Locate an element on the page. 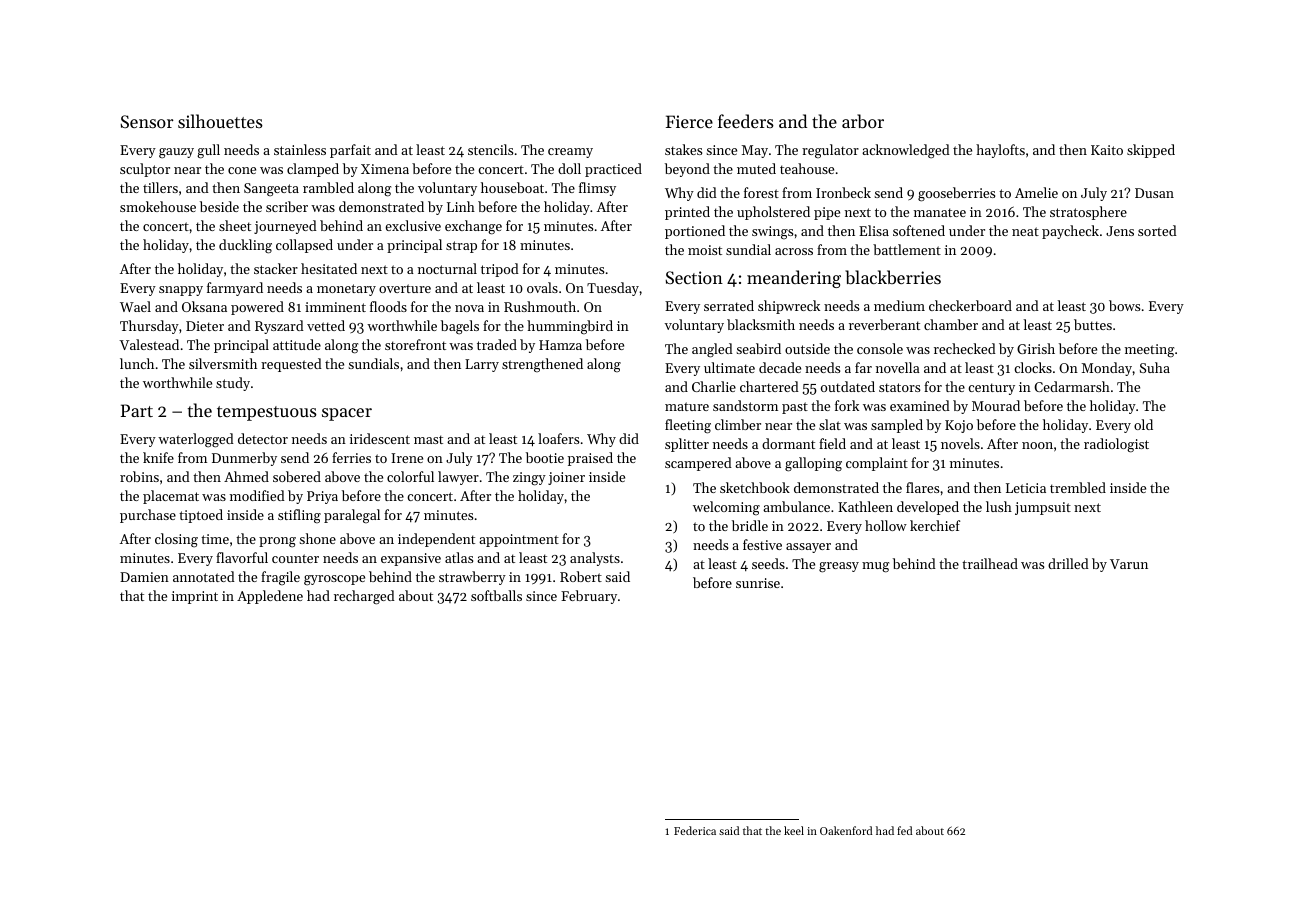  arbor is located at coordinates (863, 121).
